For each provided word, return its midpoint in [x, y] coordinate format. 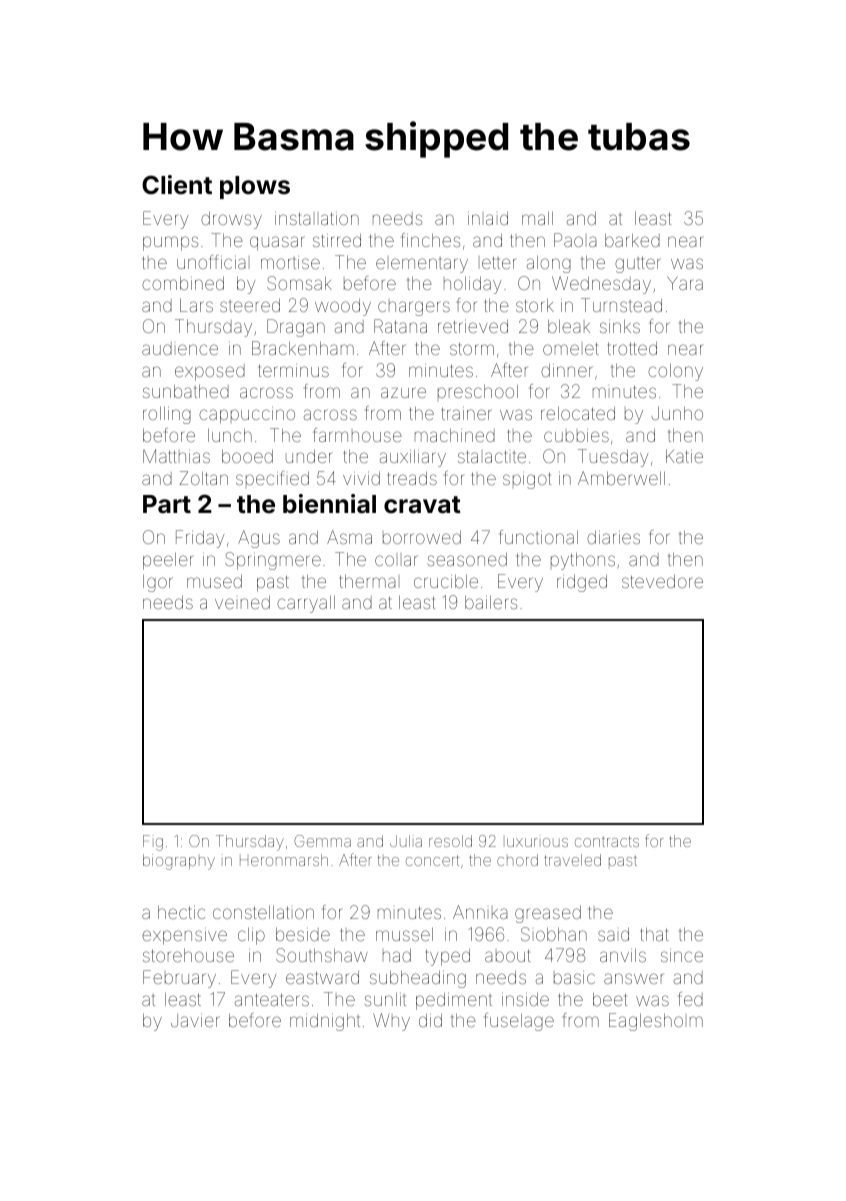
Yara [685, 283]
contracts [607, 841]
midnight [325, 1022]
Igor [158, 583]
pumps [170, 243]
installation [317, 218]
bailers [491, 602]
